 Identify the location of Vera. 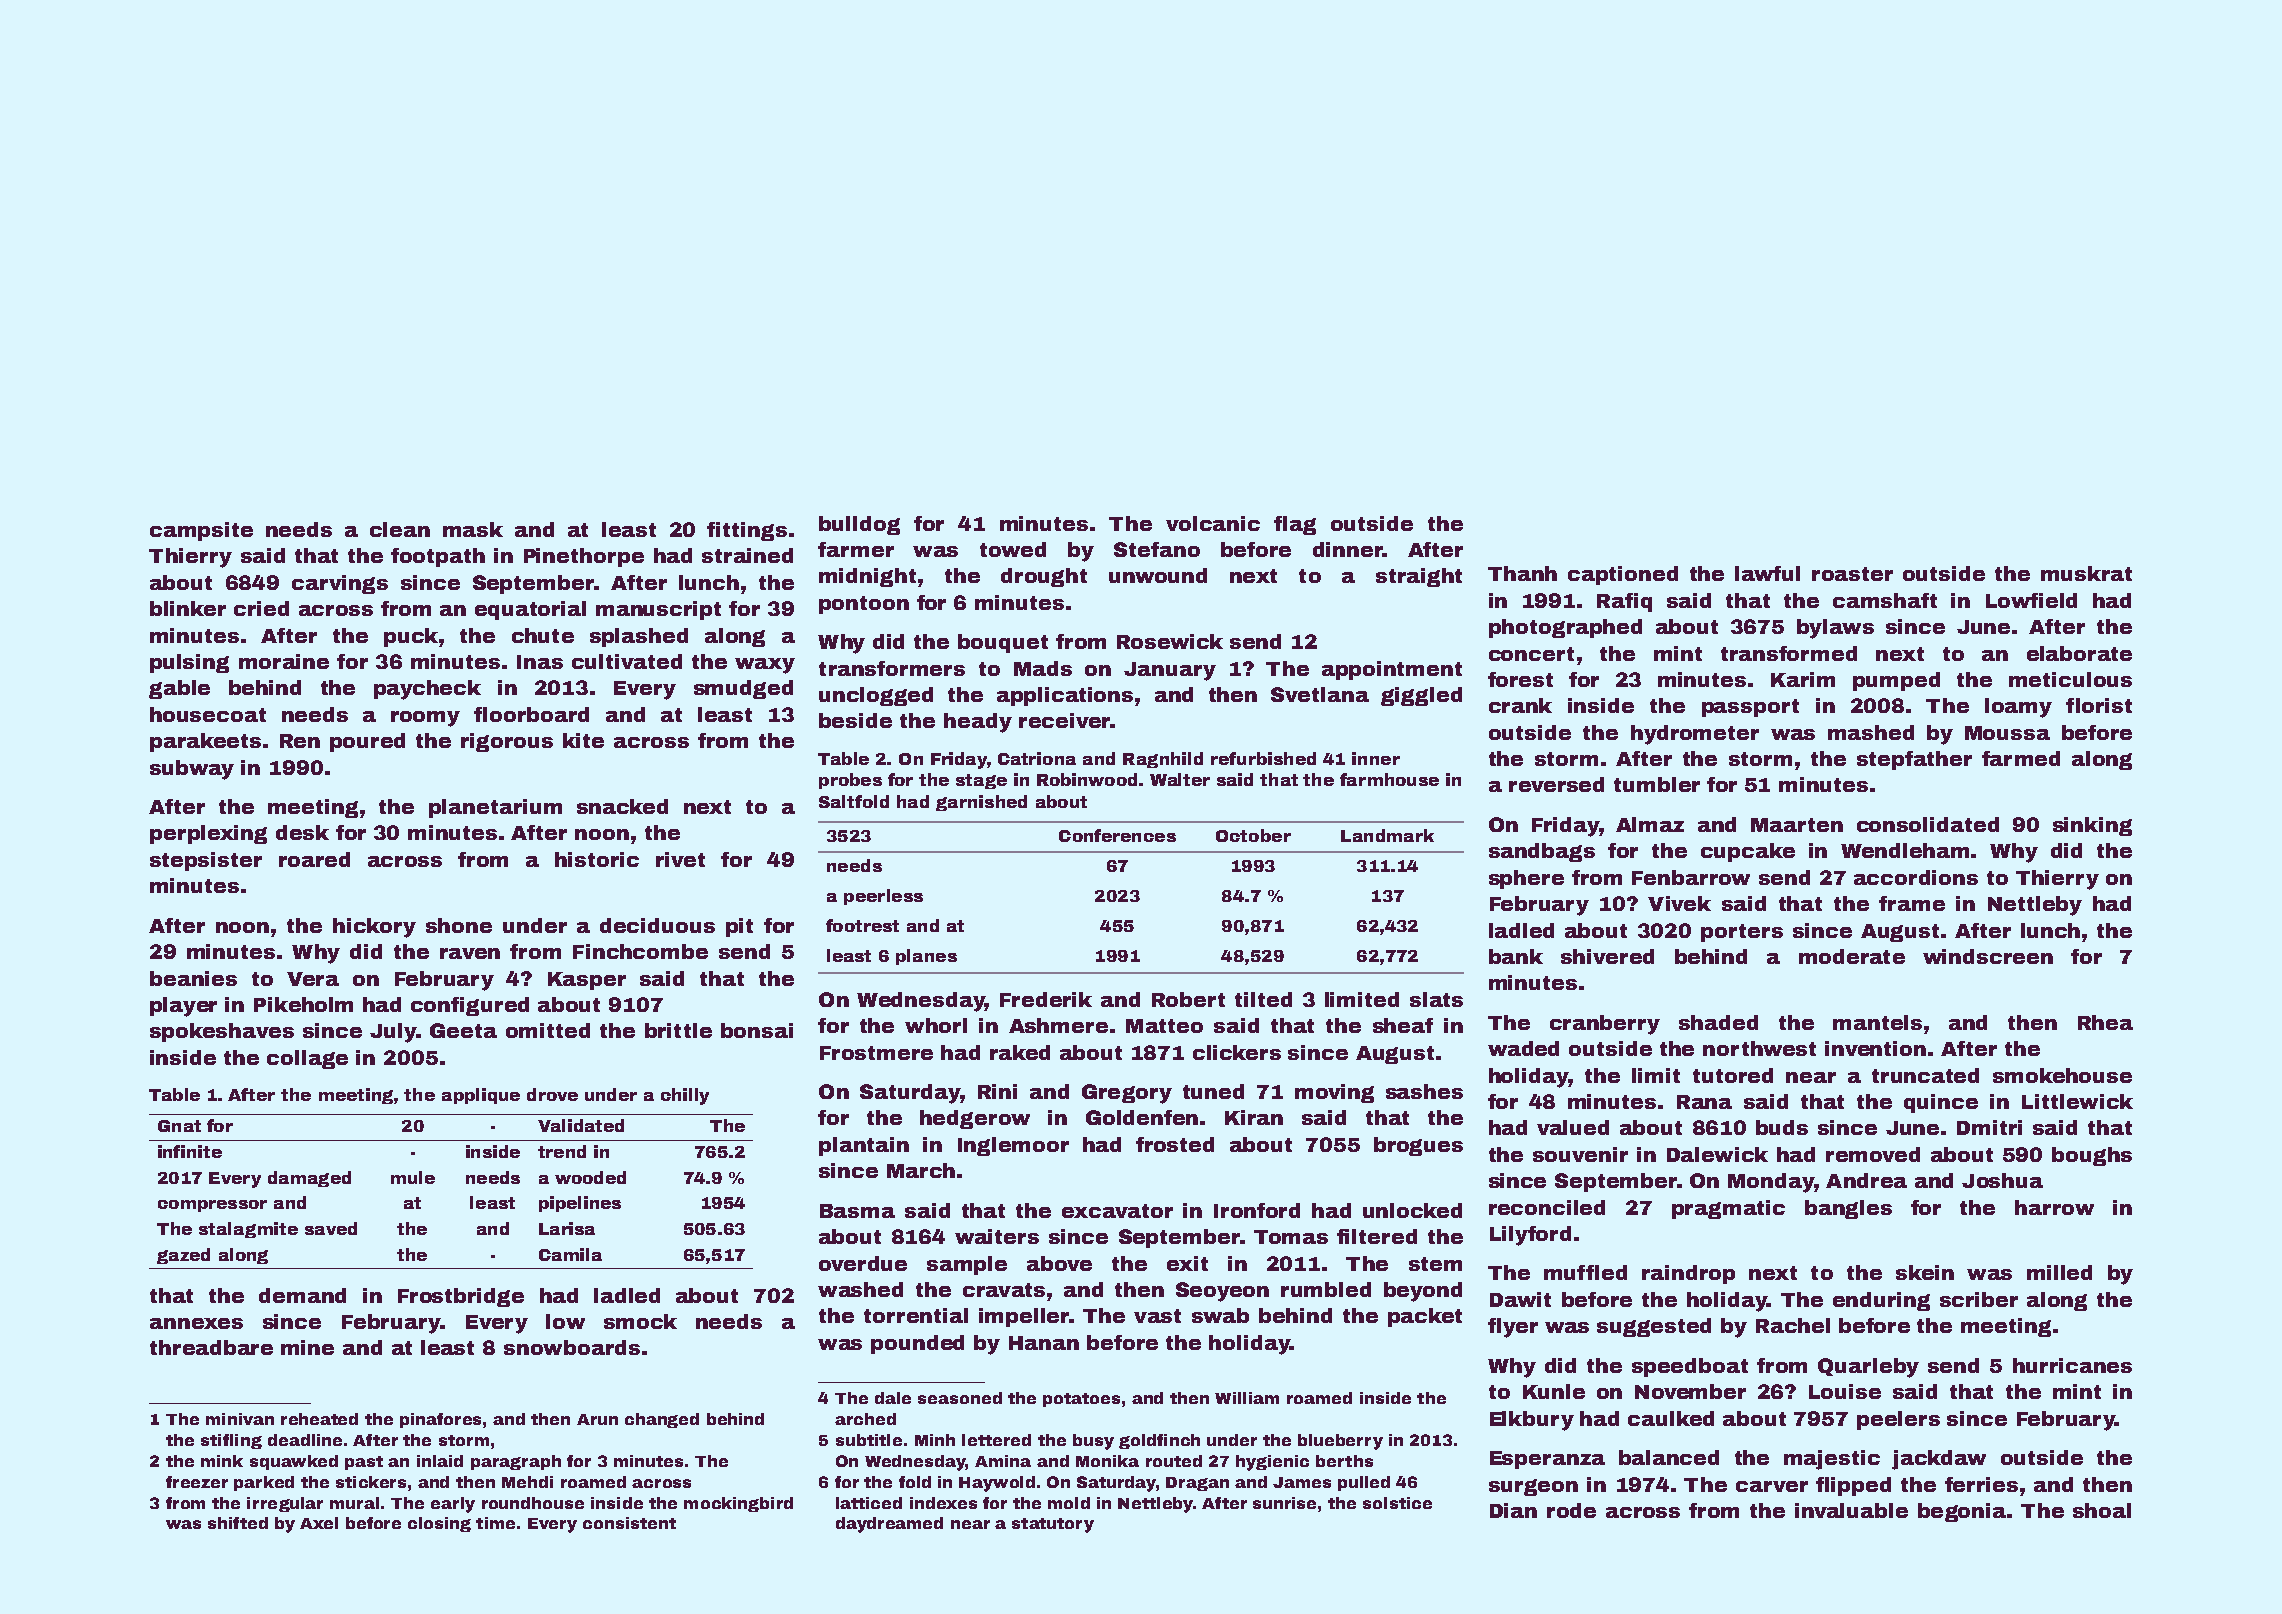
(313, 979).
